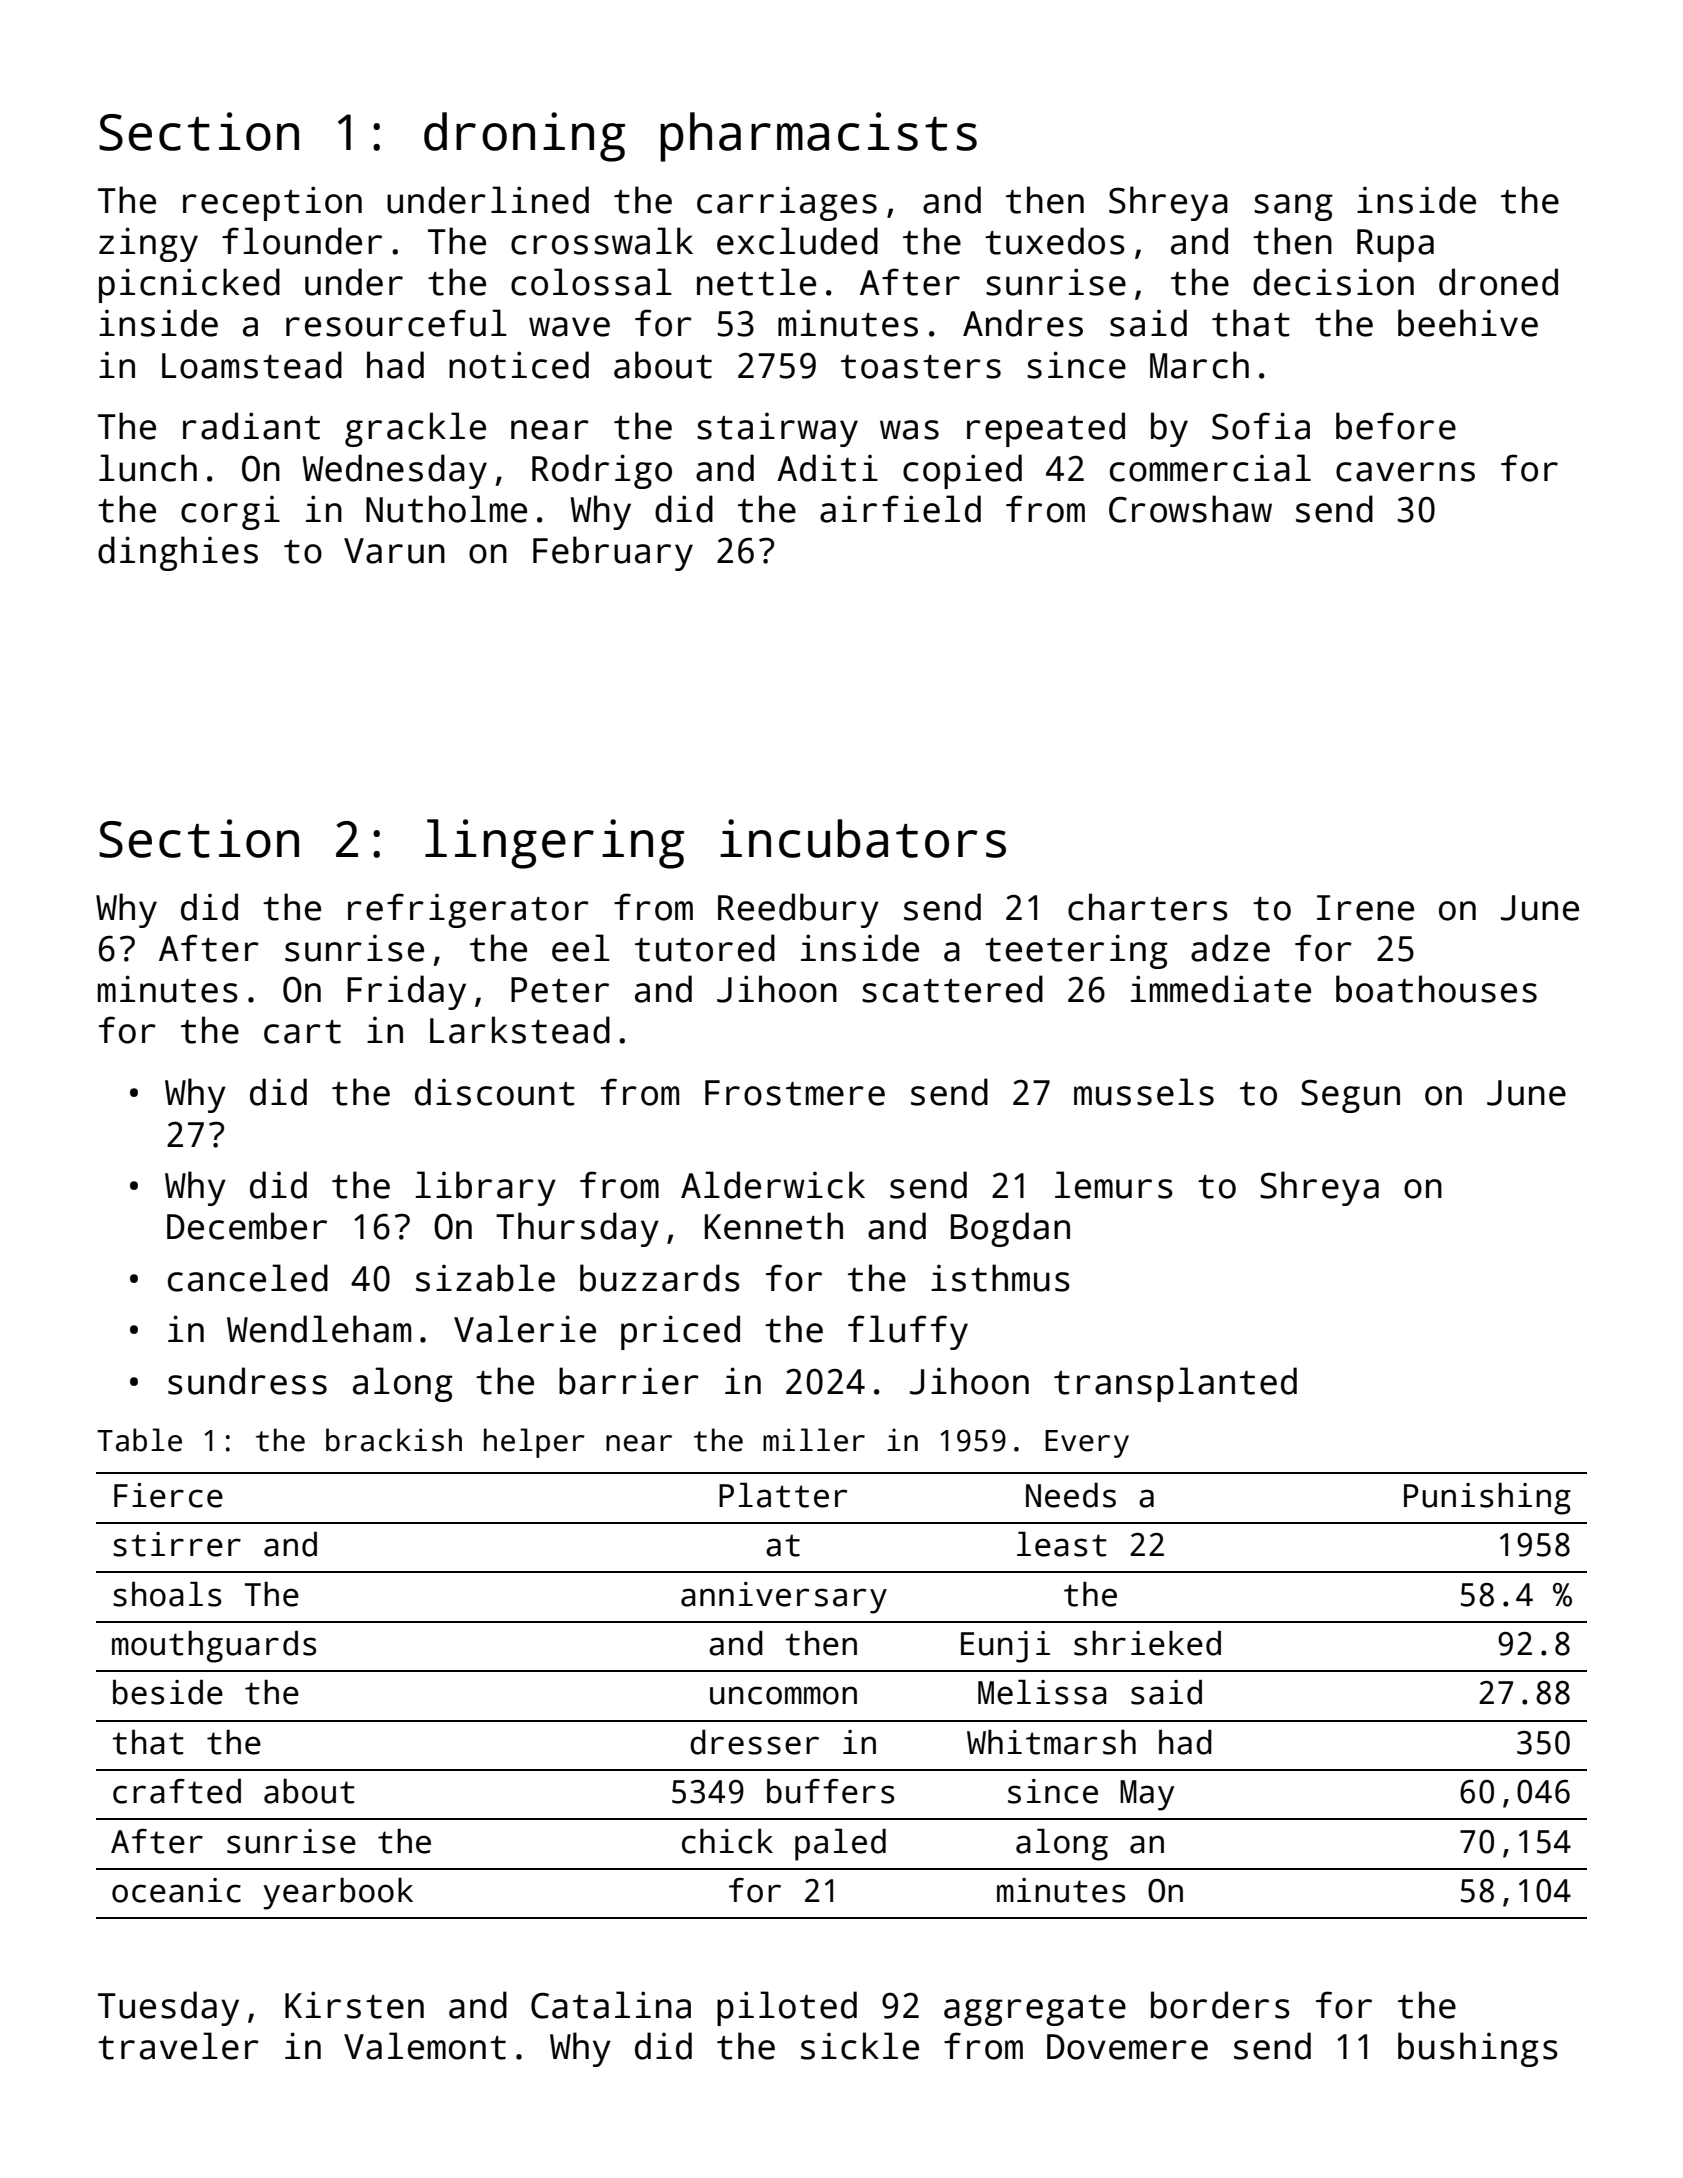 Image resolution: width=1683 pixels, height=2178 pixels. Describe the element at coordinates (581, 948) in the document. I see `eel` at that location.
